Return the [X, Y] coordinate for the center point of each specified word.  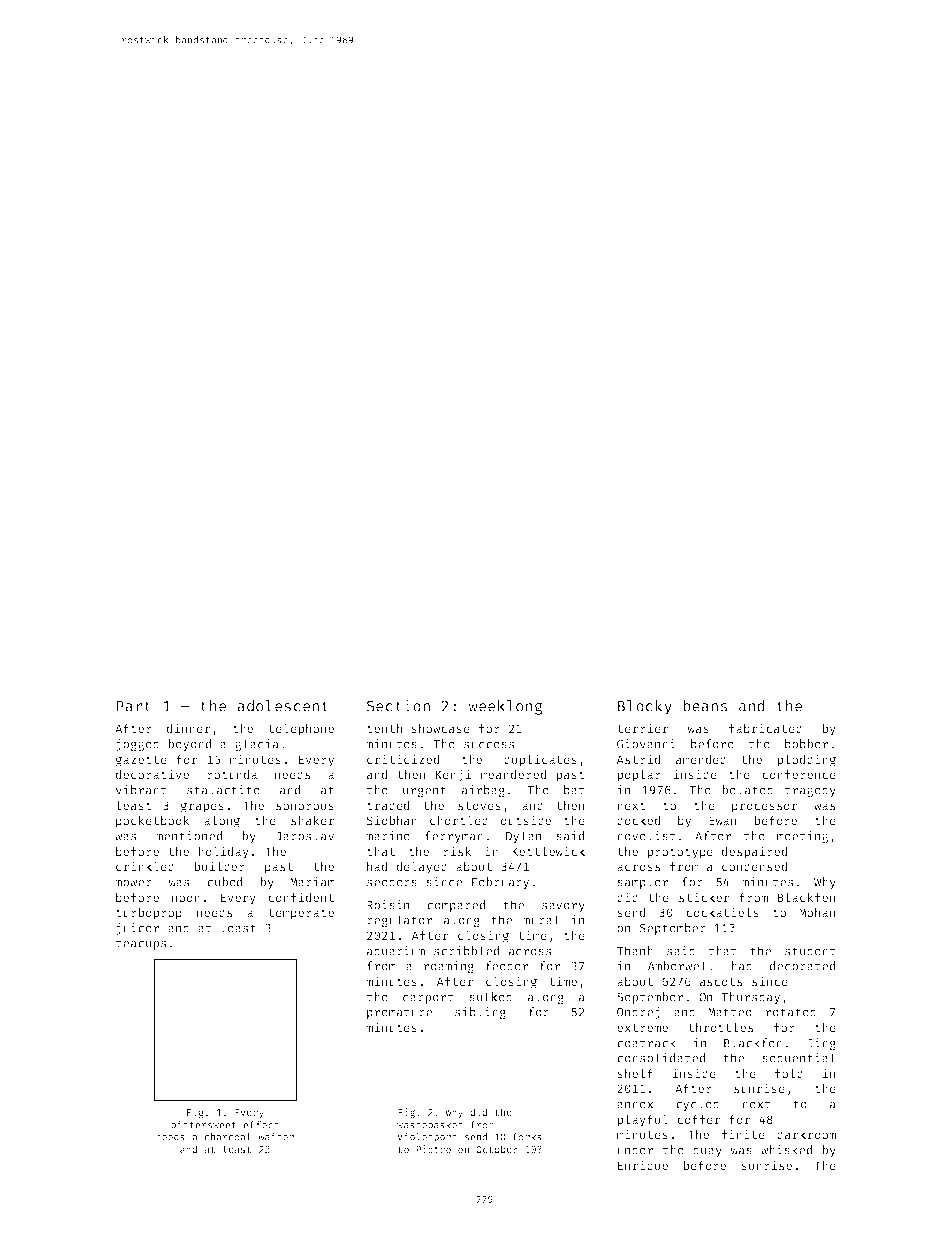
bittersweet [203, 1124]
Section [398, 705]
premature [399, 1013]
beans [705, 706]
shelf [635, 1073]
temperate [301, 914]
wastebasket [430, 1125]
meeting [803, 837]
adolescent [283, 706]
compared [456, 906]
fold [789, 1073]
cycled [697, 1105]
